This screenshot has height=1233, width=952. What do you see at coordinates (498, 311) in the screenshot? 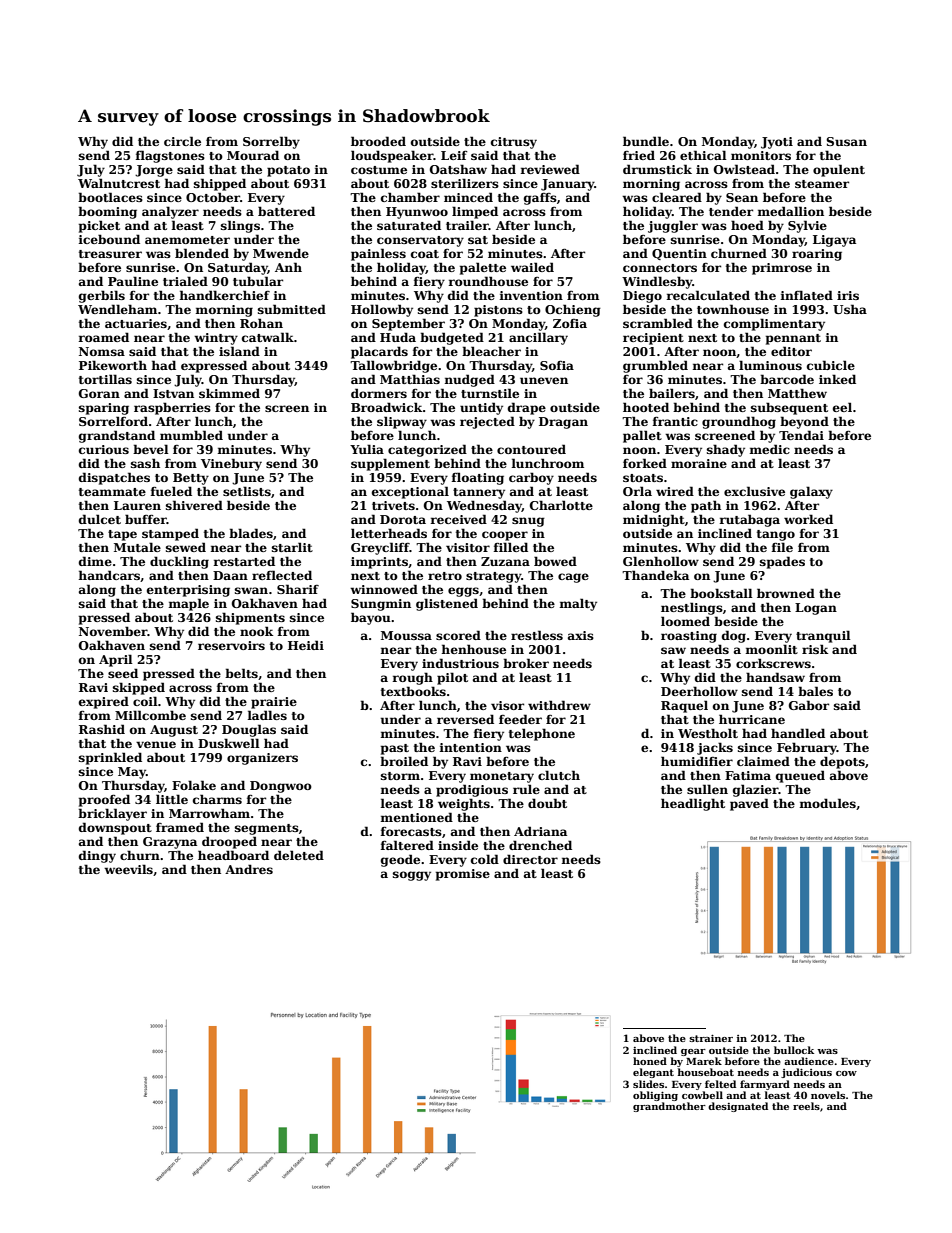
I see `pistons` at bounding box center [498, 311].
